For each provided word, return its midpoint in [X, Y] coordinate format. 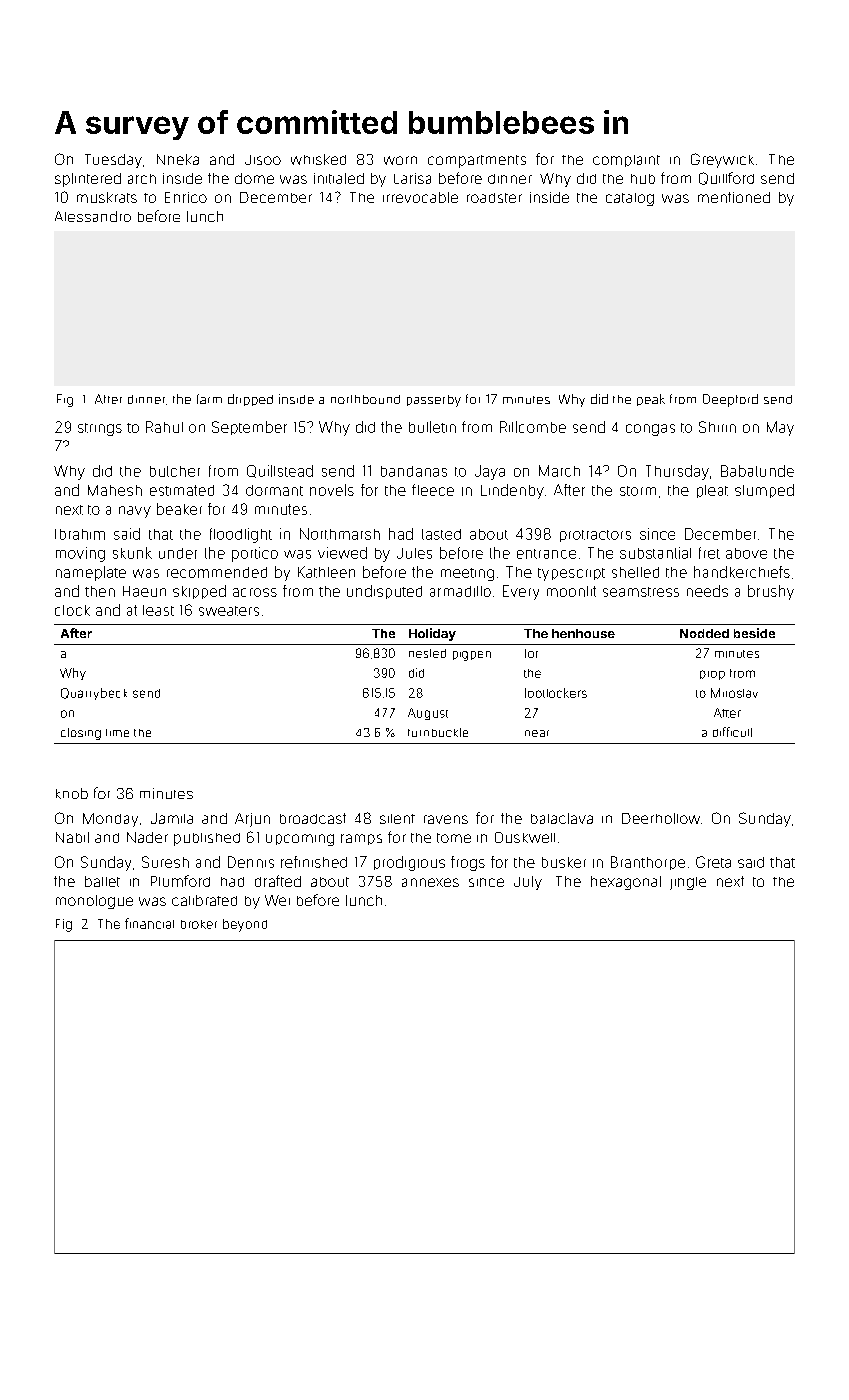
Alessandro [93, 216]
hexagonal [626, 883]
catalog [630, 199]
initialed [339, 178]
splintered [88, 180]
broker [199, 924]
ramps [361, 839]
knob [72, 793]
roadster [494, 198]
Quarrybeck [94, 694]
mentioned [734, 197]
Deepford [730, 400]
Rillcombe [533, 427]
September [249, 428]
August [428, 714]
